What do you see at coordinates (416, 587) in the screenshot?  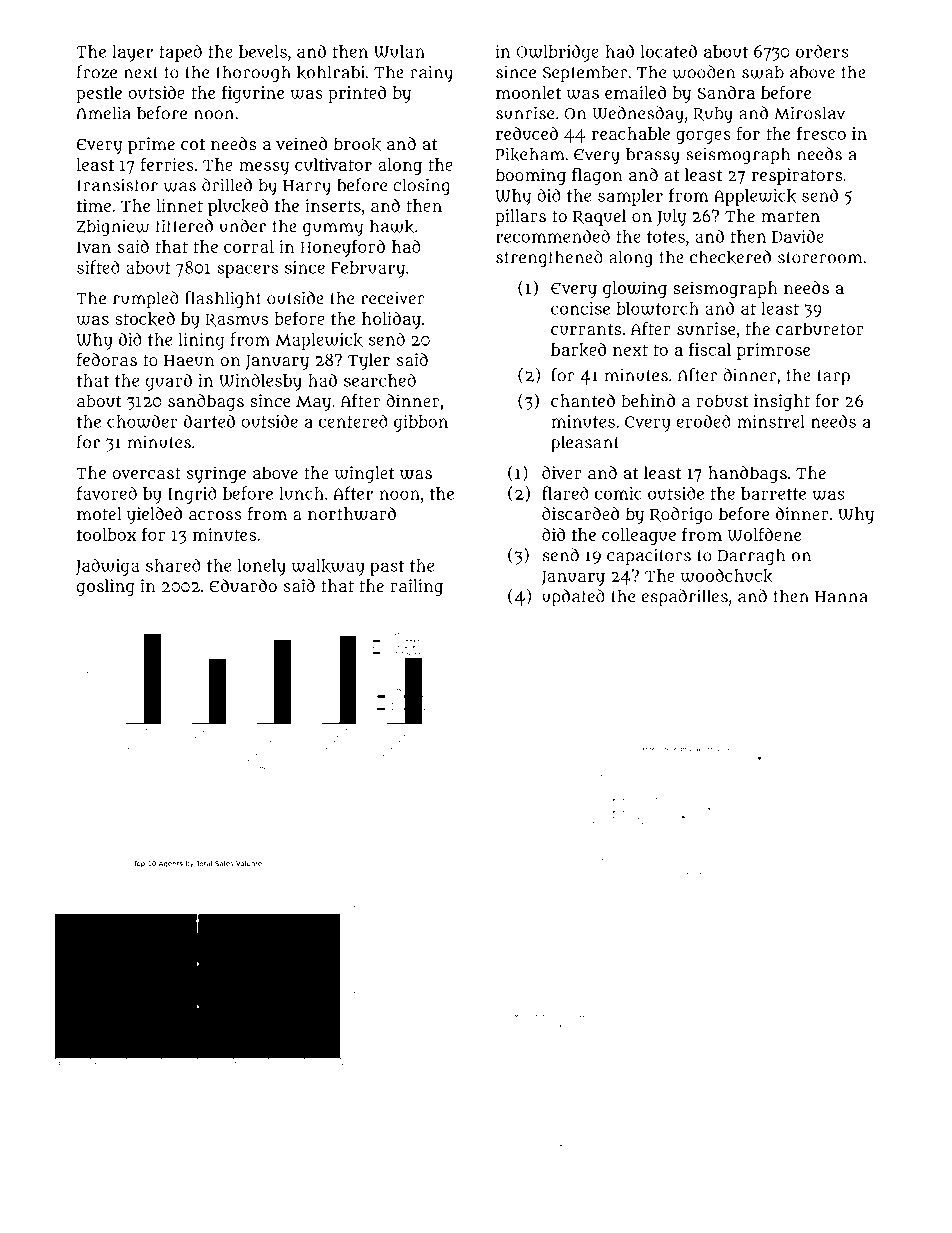 I see `railing` at bounding box center [416, 587].
